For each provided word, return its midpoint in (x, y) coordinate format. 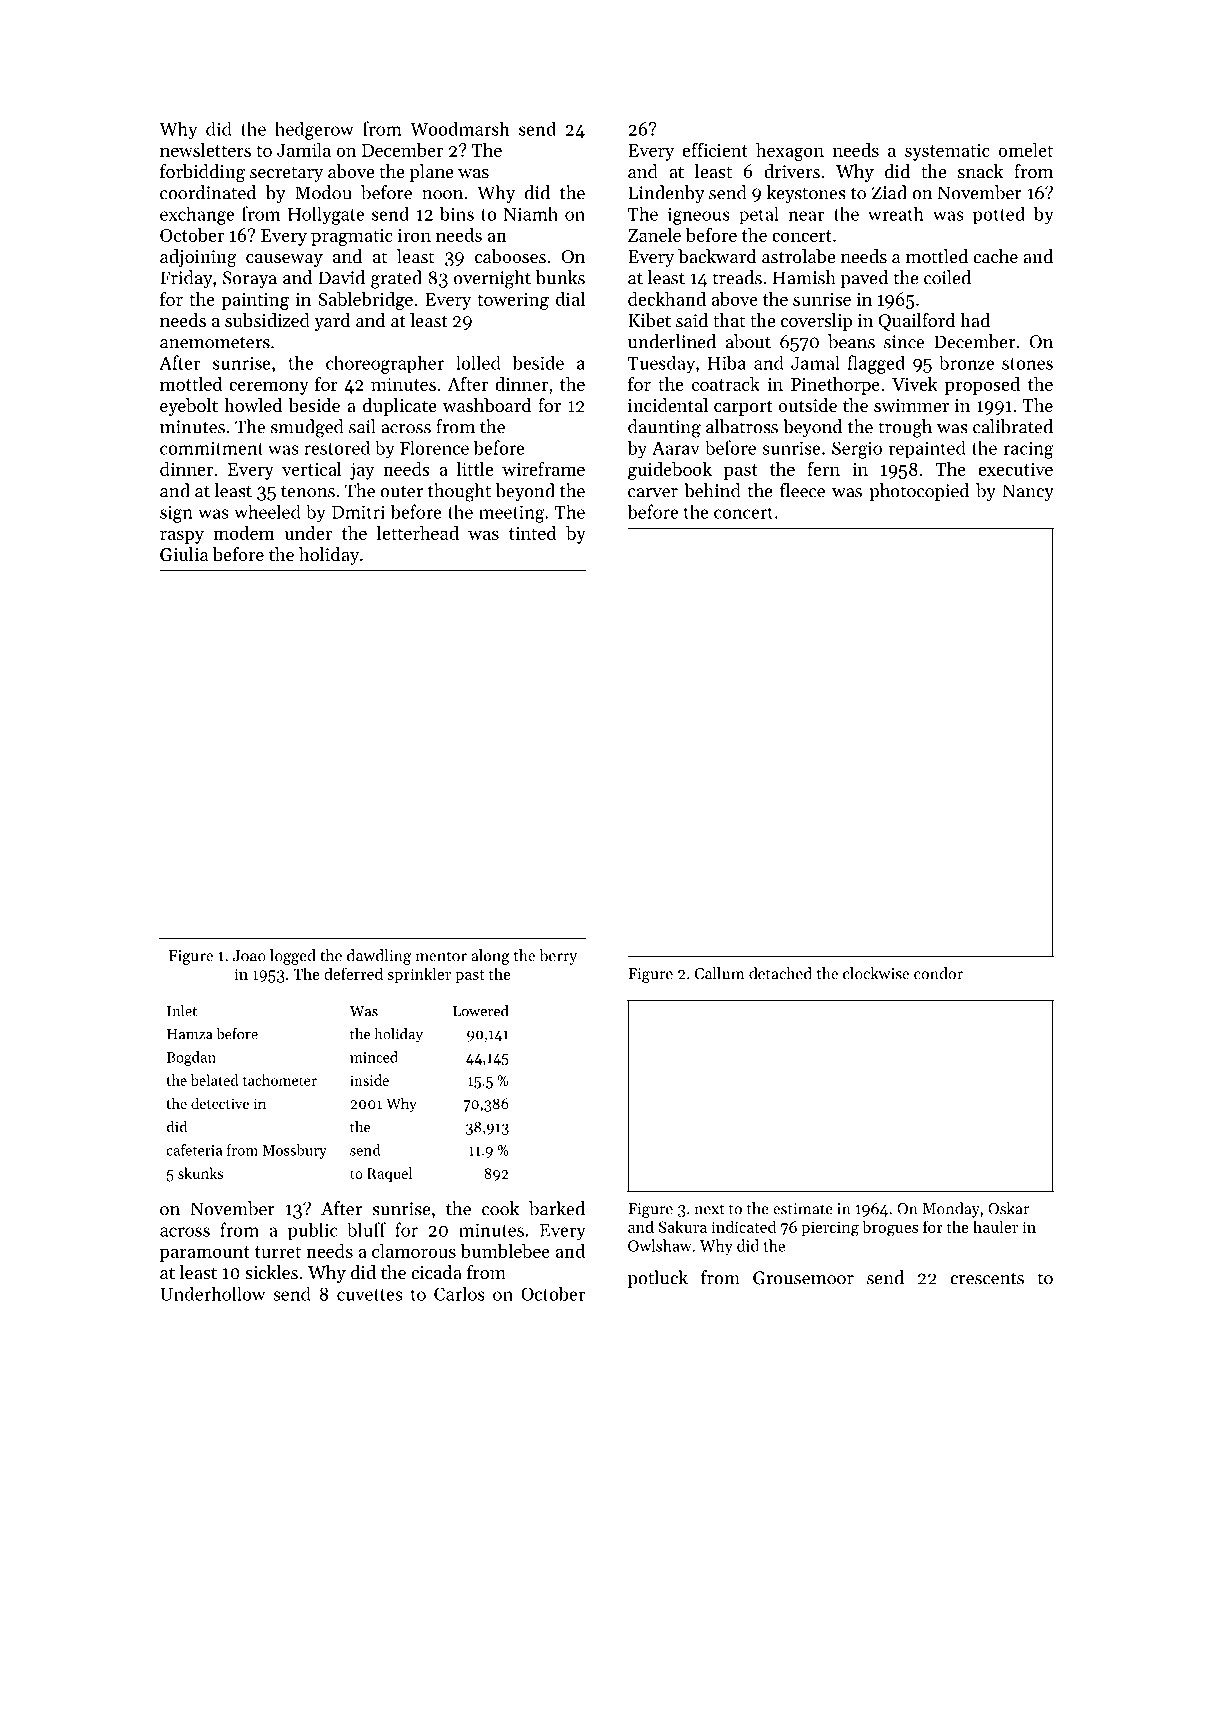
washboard (487, 405)
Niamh (530, 214)
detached (780, 973)
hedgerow (314, 130)
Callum (719, 973)
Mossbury (294, 1151)
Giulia (184, 554)
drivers (792, 171)
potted (999, 216)
